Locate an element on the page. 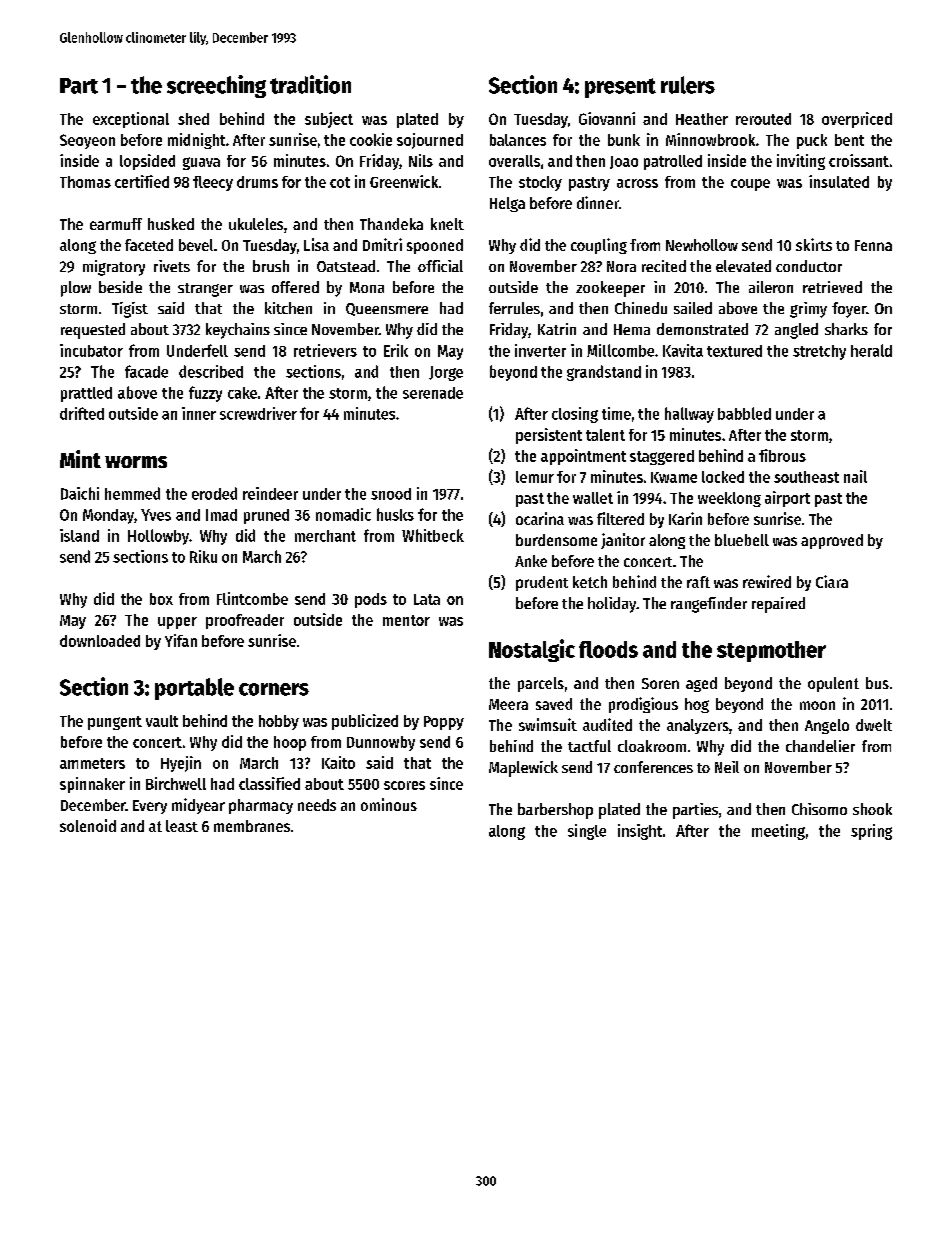 This page has width=952, height=1233. Mona is located at coordinates (367, 287).
